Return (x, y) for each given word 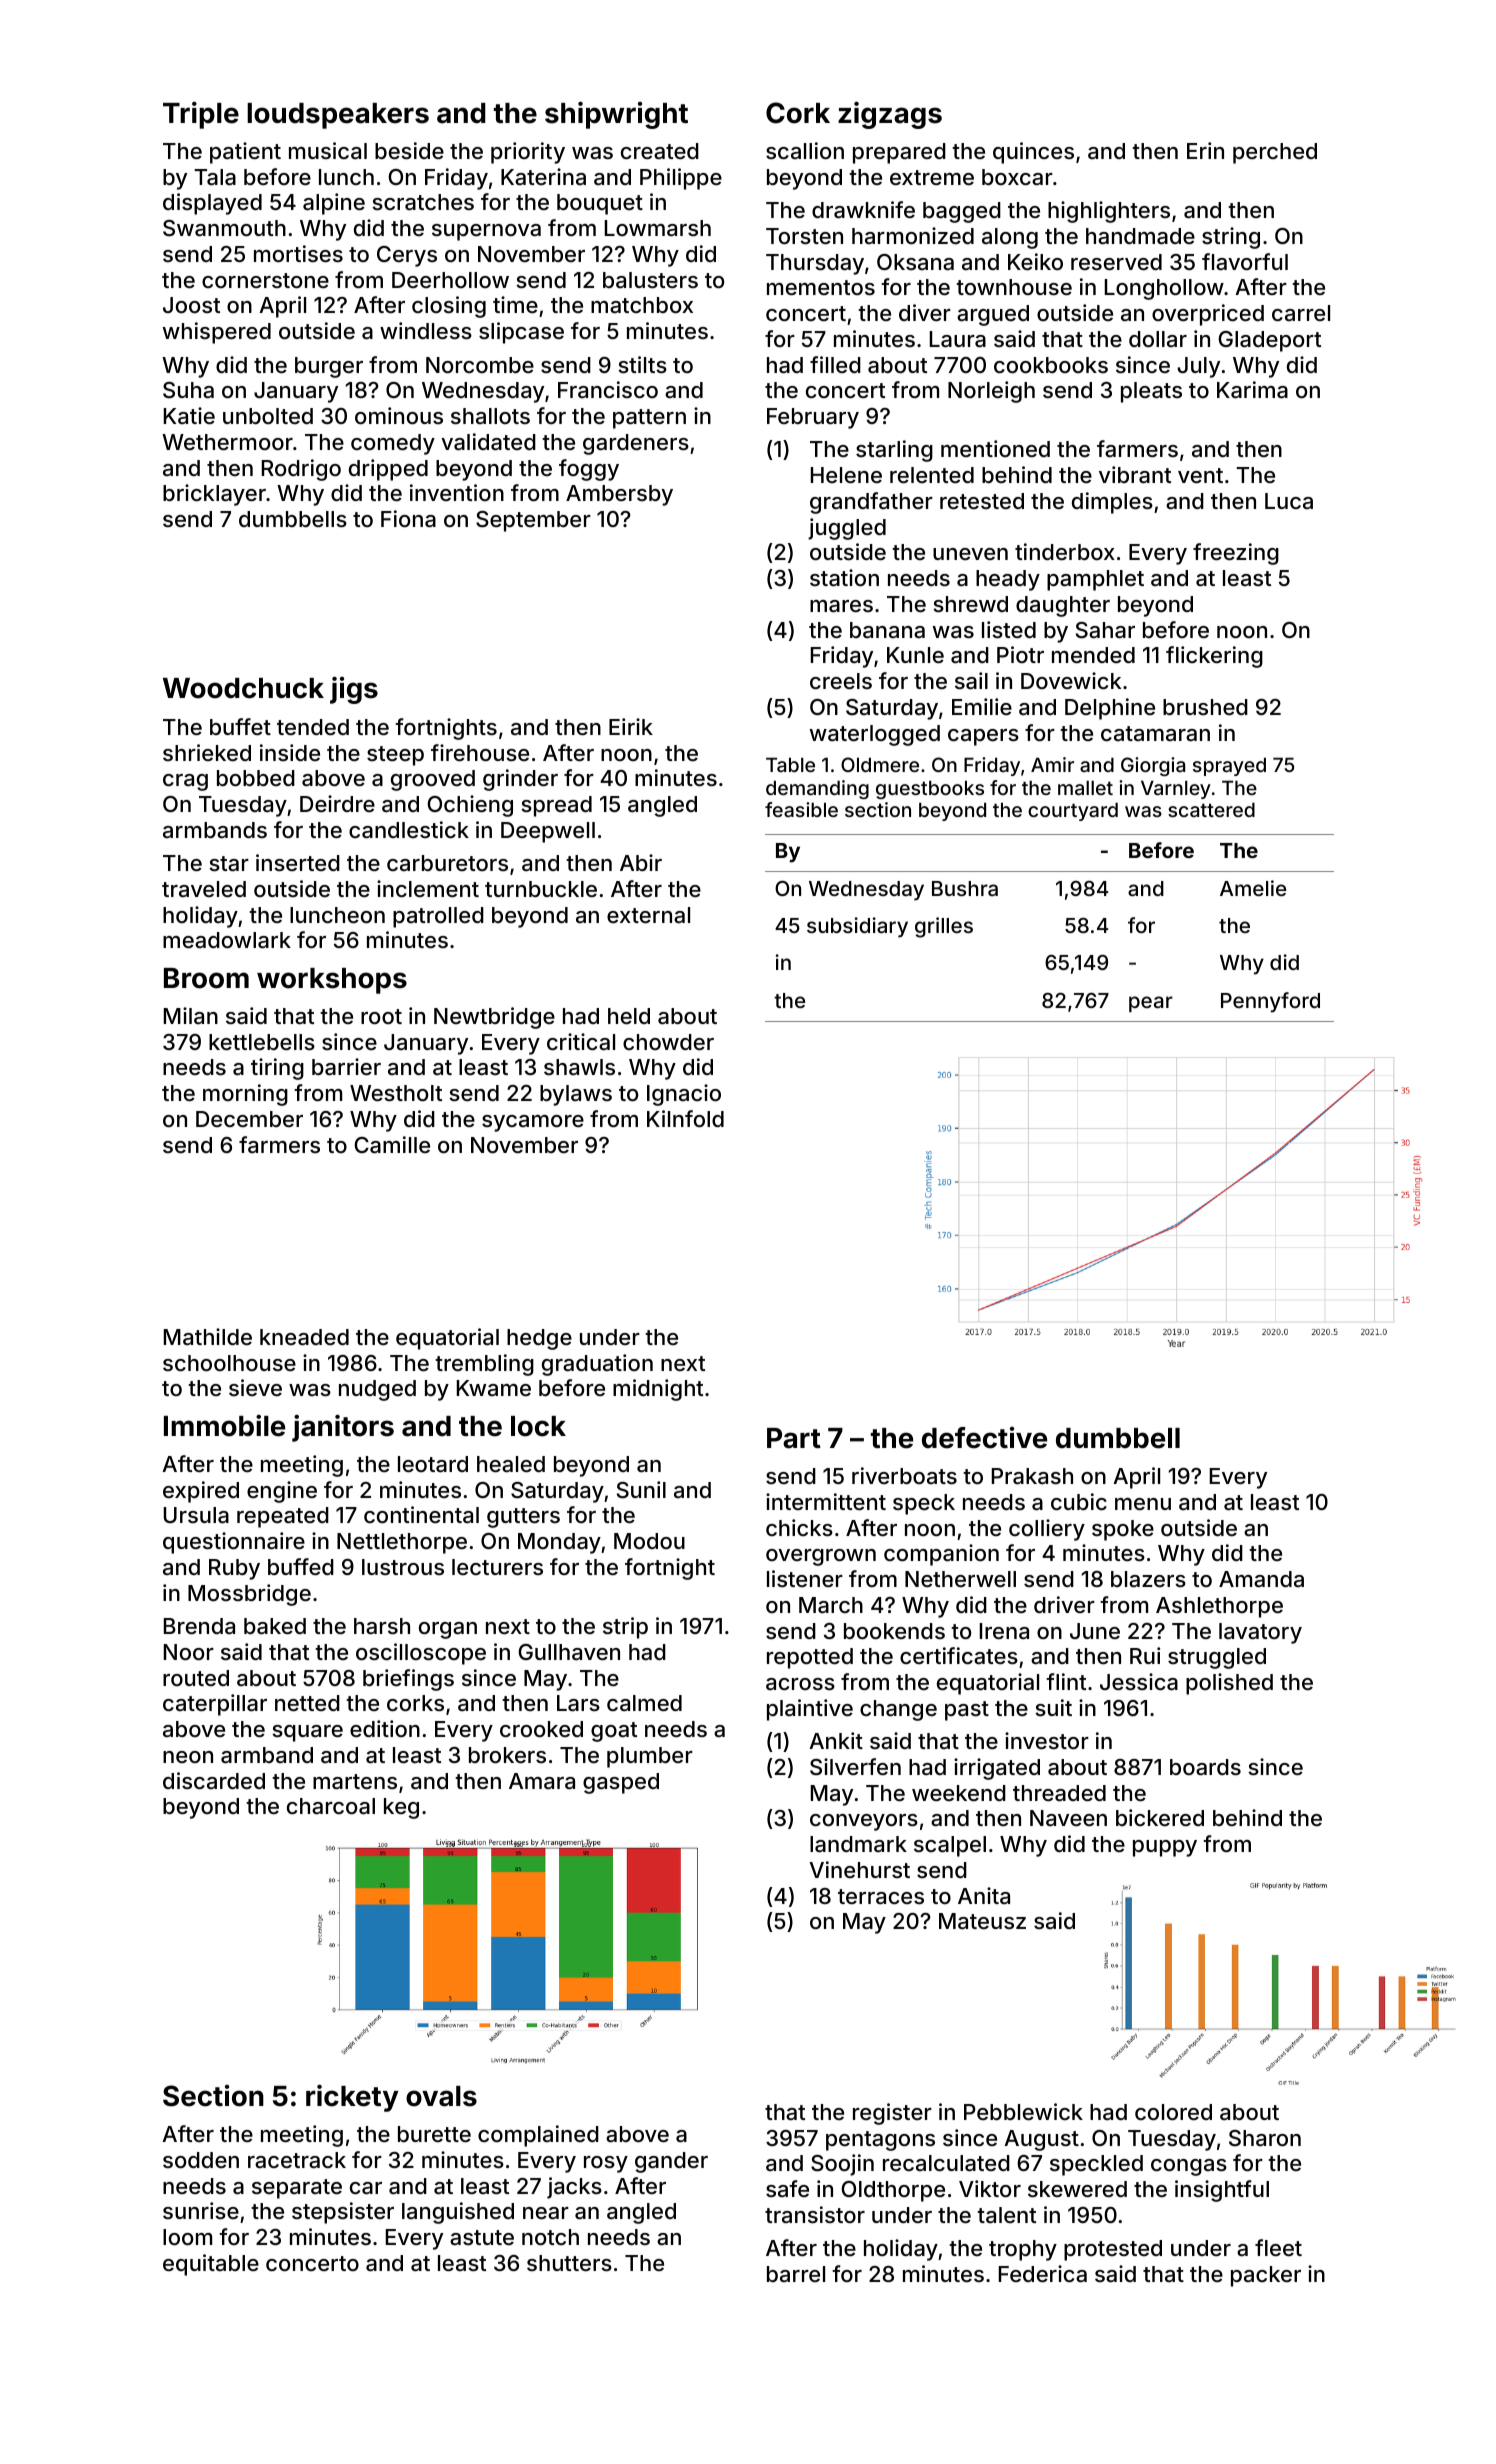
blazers (1148, 1579)
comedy (393, 444)
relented (932, 475)
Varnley (1176, 790)
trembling (484, 1365)
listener (805, 1578)
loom (187, 2237)
